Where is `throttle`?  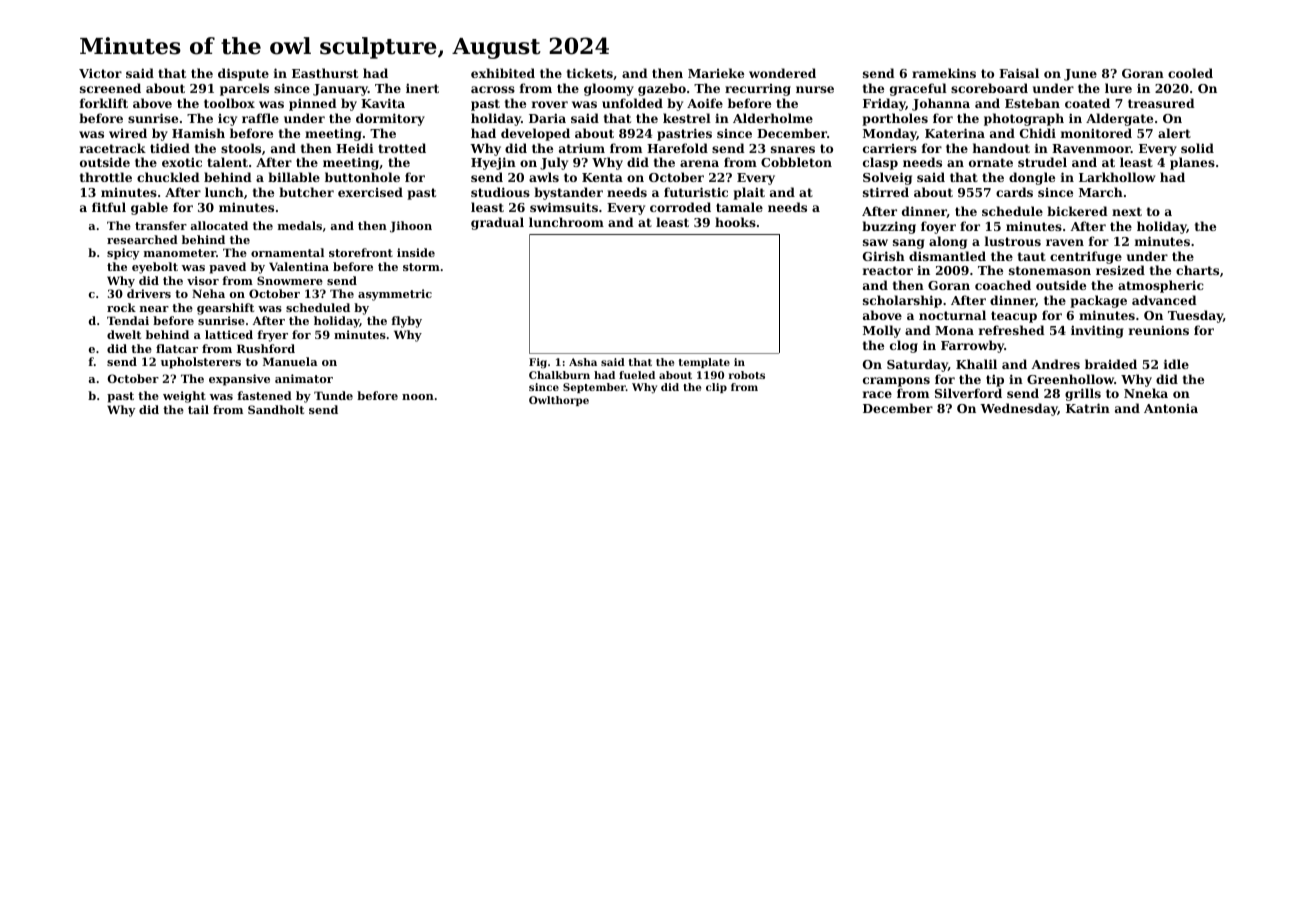 throttle is located at coordinates (106, 177).
